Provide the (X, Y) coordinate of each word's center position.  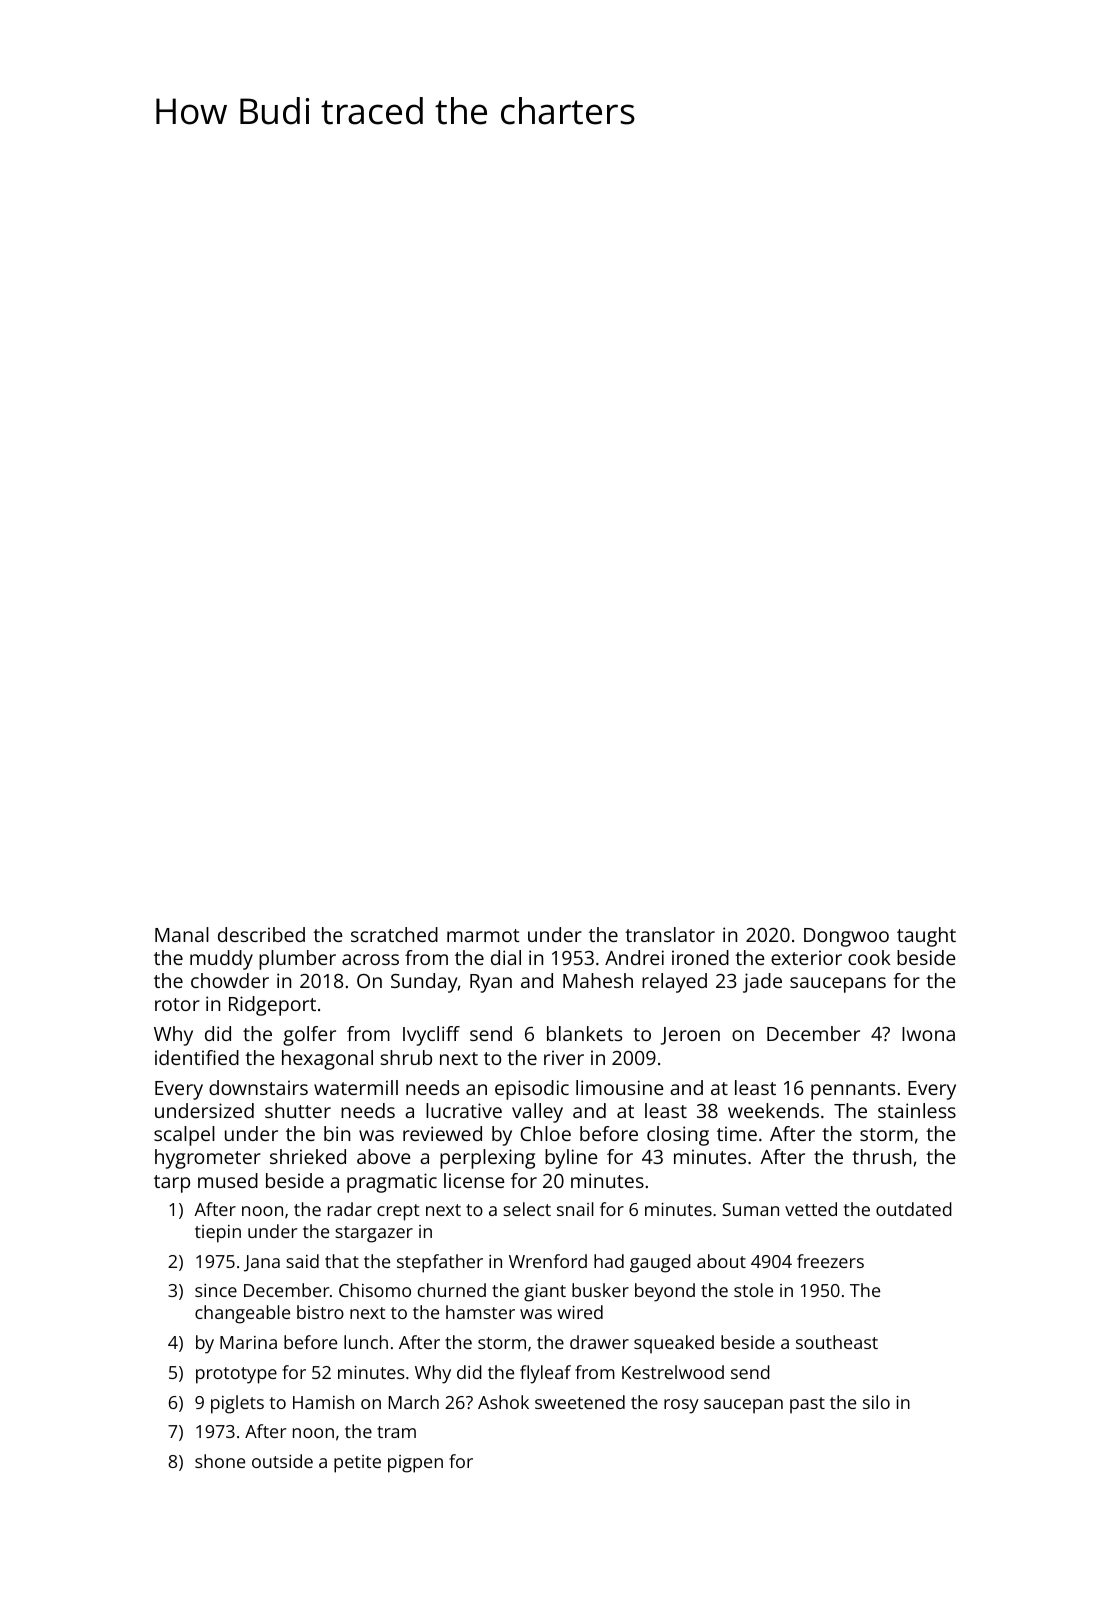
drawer (599, 1342)
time (737, 1133)
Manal (182, 934)
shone (220, 1461)
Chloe (545, 1133)
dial (506, 957)
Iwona (928, 1034)
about (721, 1261)
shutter (298, 1110)
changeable (242, 1314)
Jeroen (690, 1036)
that (342, 1261)
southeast (837, 1342)
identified (197, 1057)
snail (575, 1209)
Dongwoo (846, 937)
